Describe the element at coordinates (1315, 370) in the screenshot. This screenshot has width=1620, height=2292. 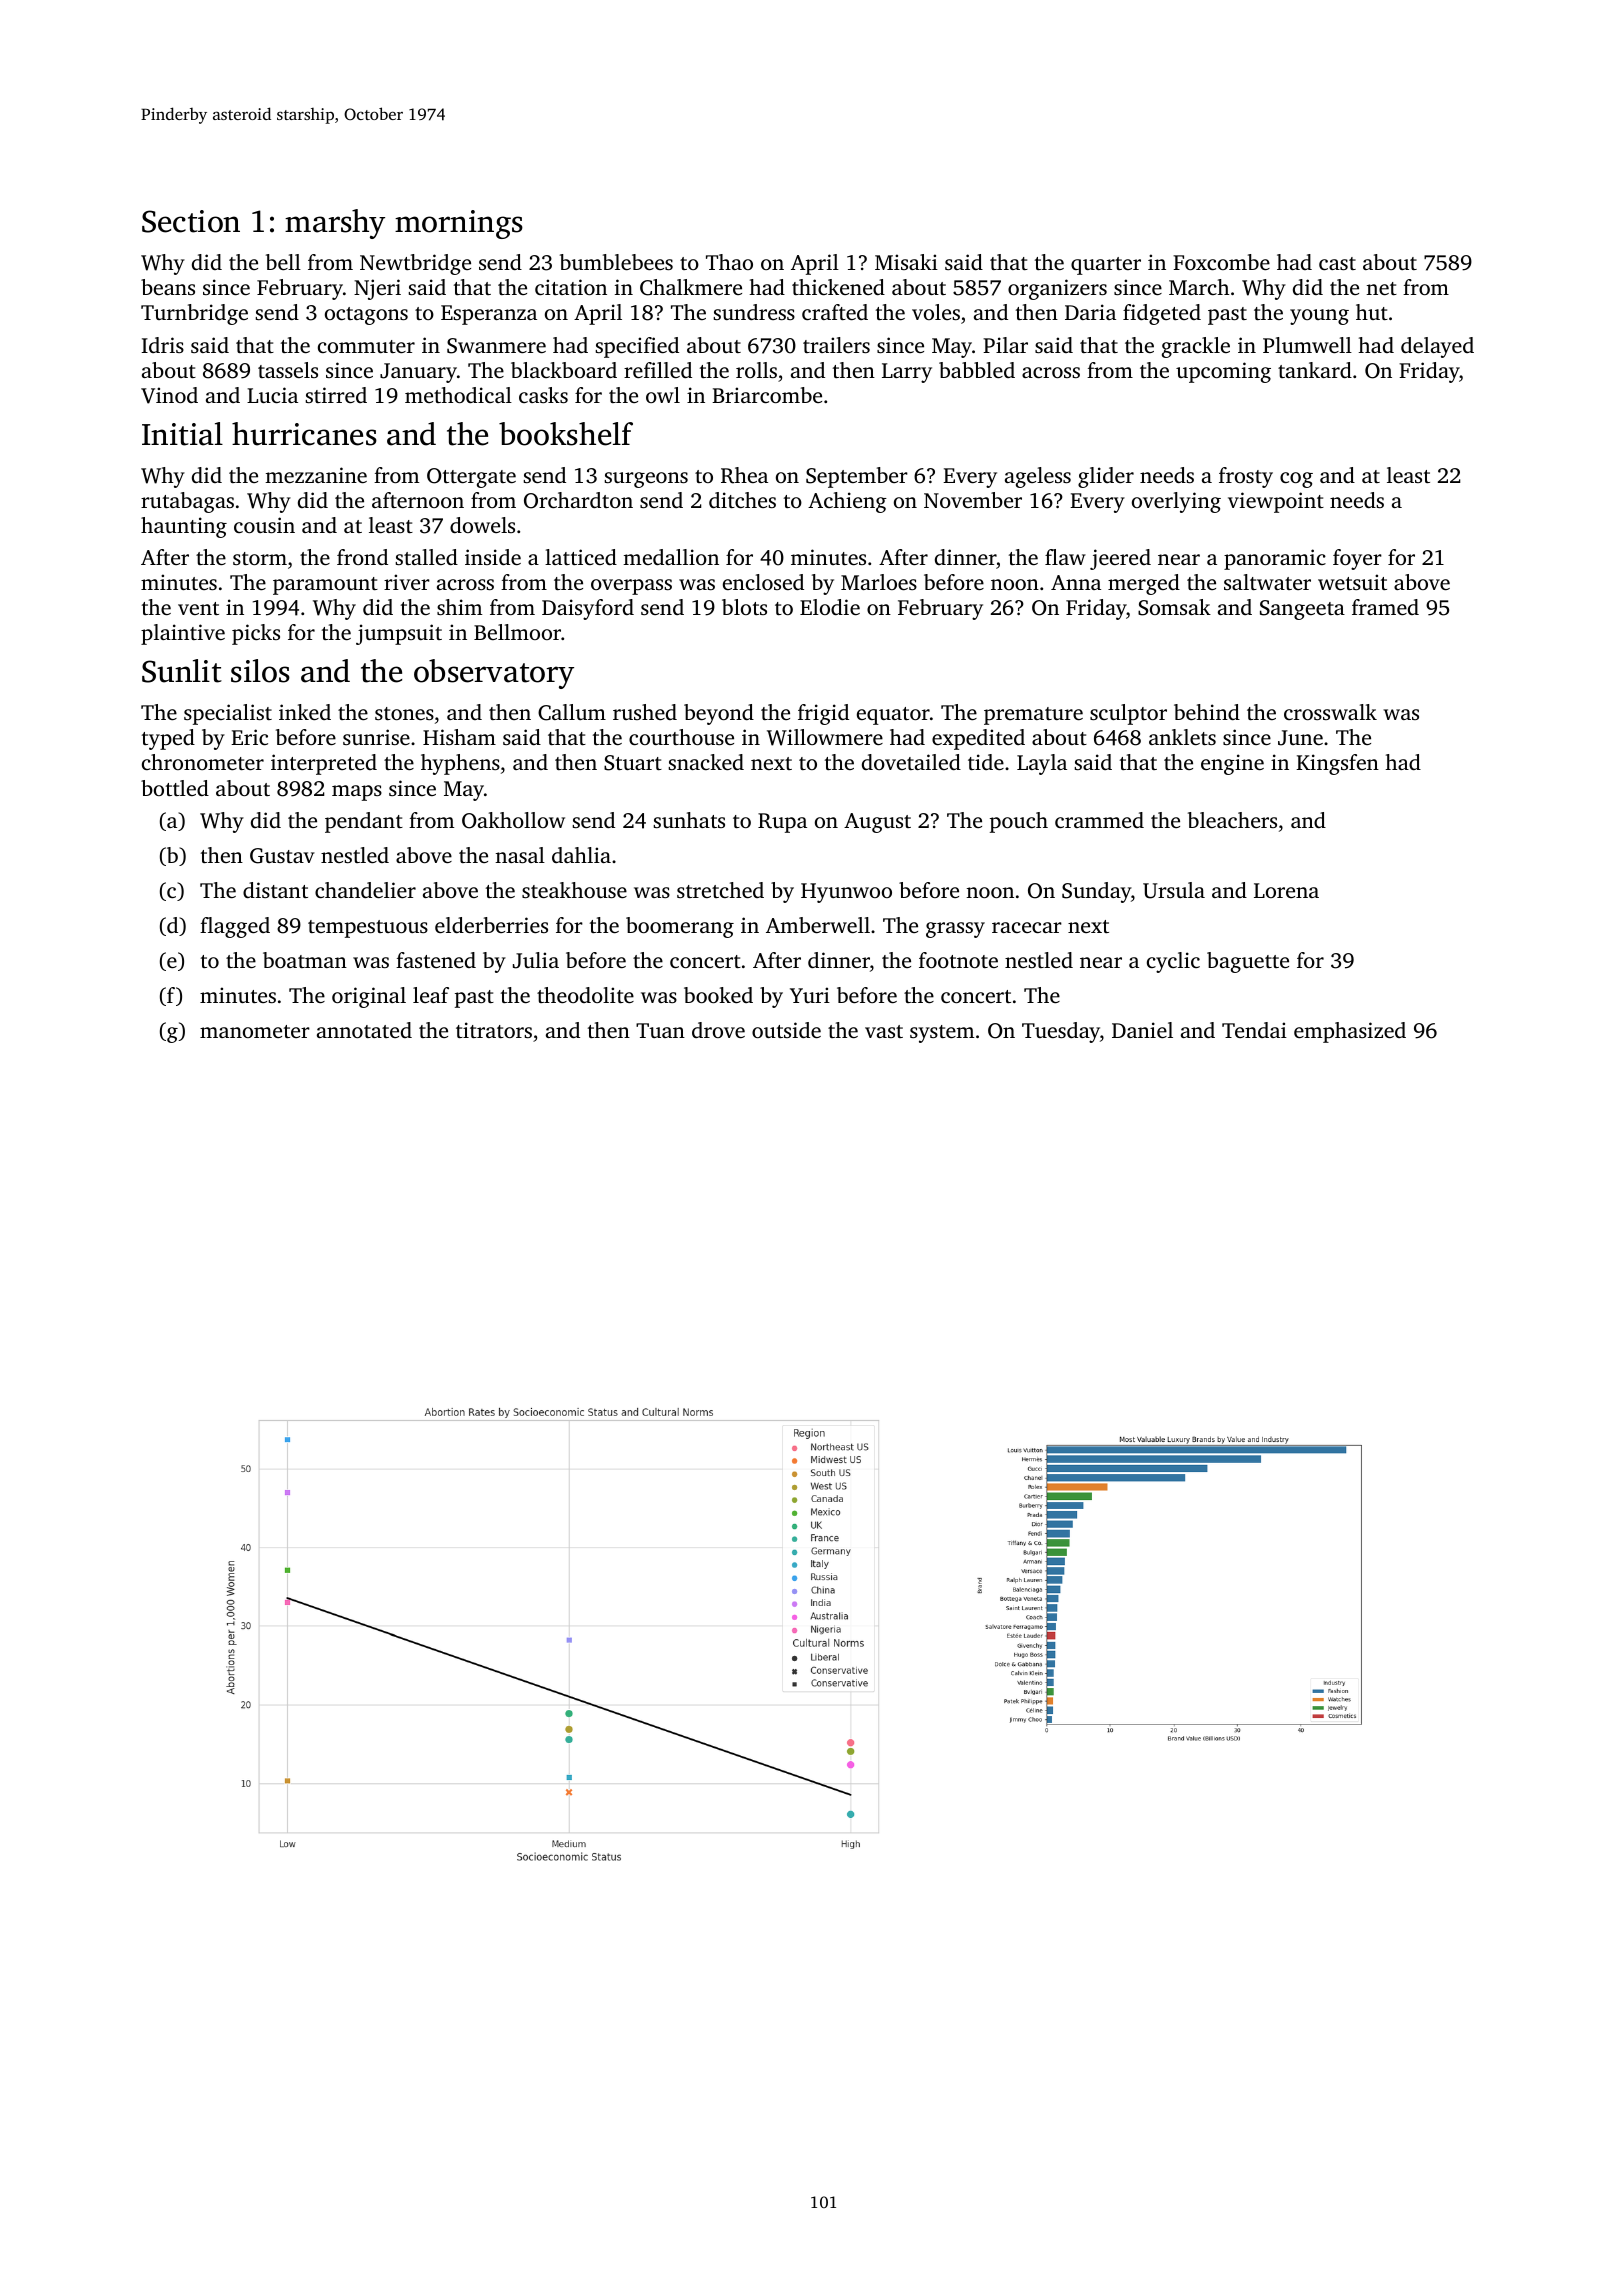
I see `tankard` at that location.
